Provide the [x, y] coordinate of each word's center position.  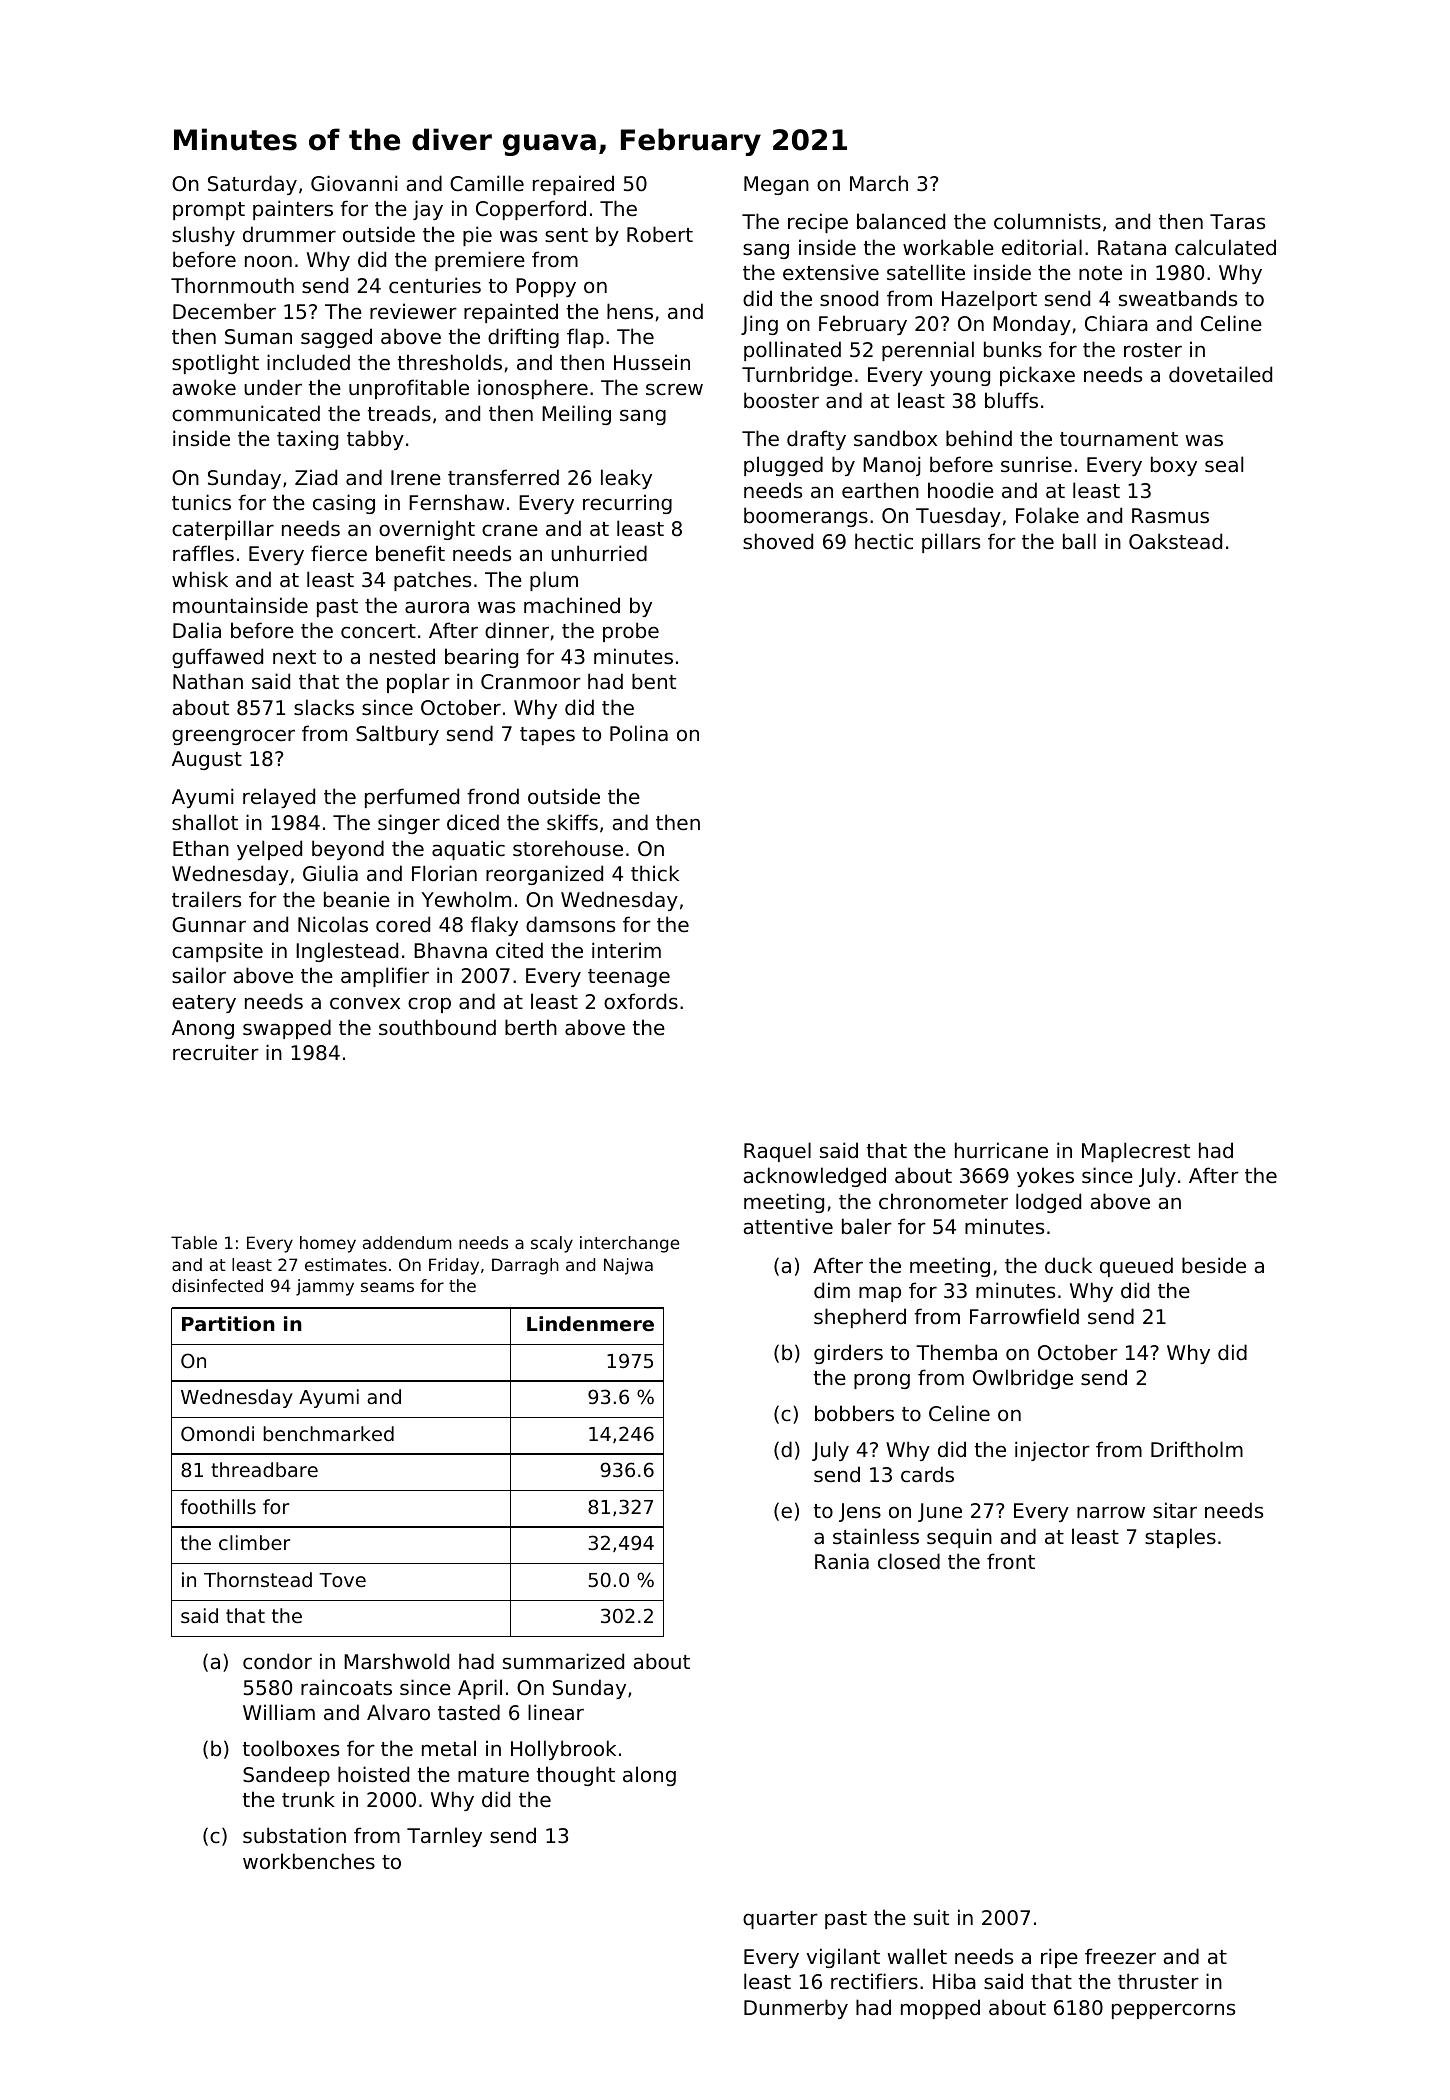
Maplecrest [1136, 1152]
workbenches [309, 1861]
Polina [639, 733]
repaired [573, 185]
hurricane [1001, 1150]
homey [328, 1244]
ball [1079, 541]
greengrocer [233, 737]
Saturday [252, 185]
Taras [1237, 222]
